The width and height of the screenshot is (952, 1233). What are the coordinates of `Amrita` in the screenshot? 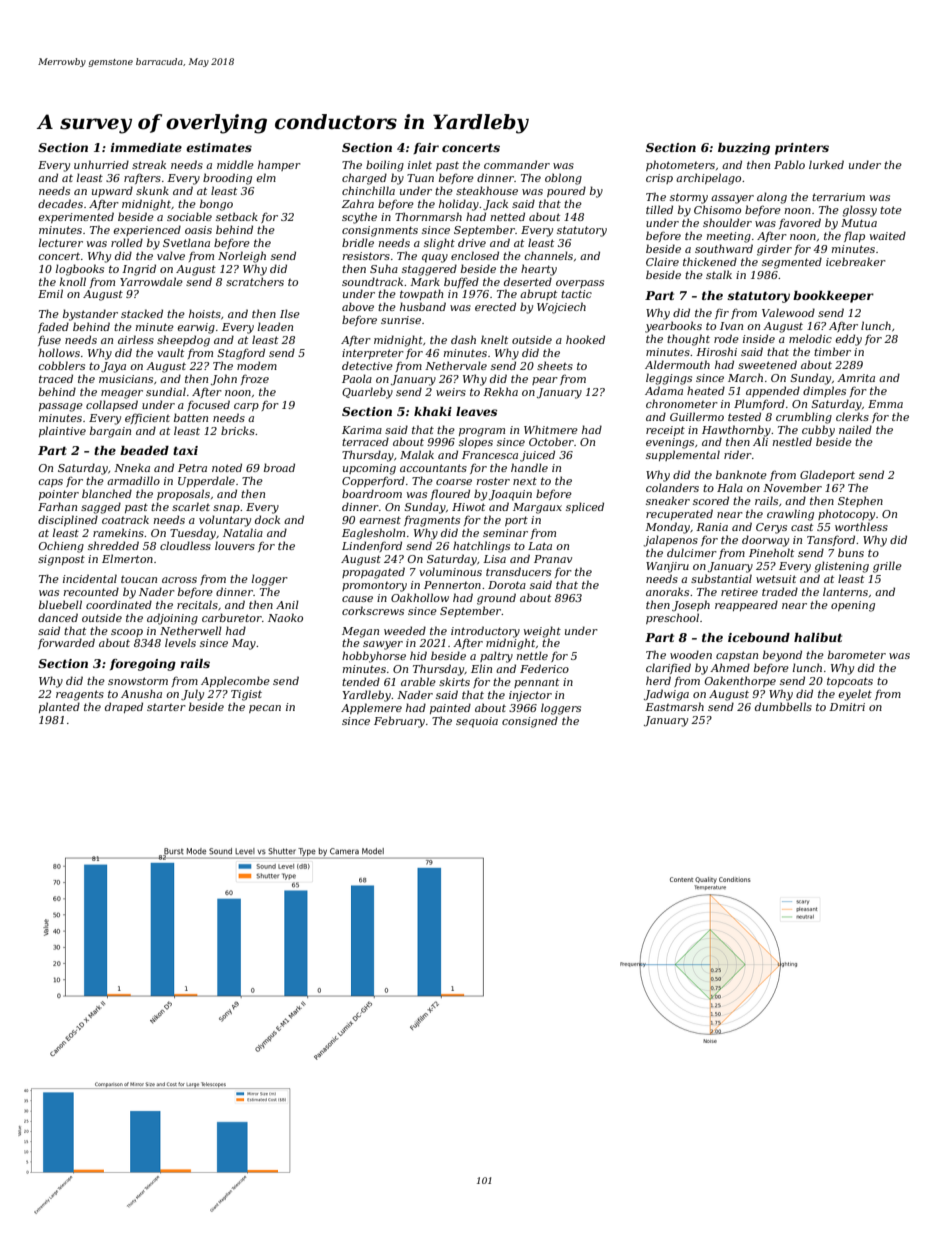 It's located at (856, 378).
